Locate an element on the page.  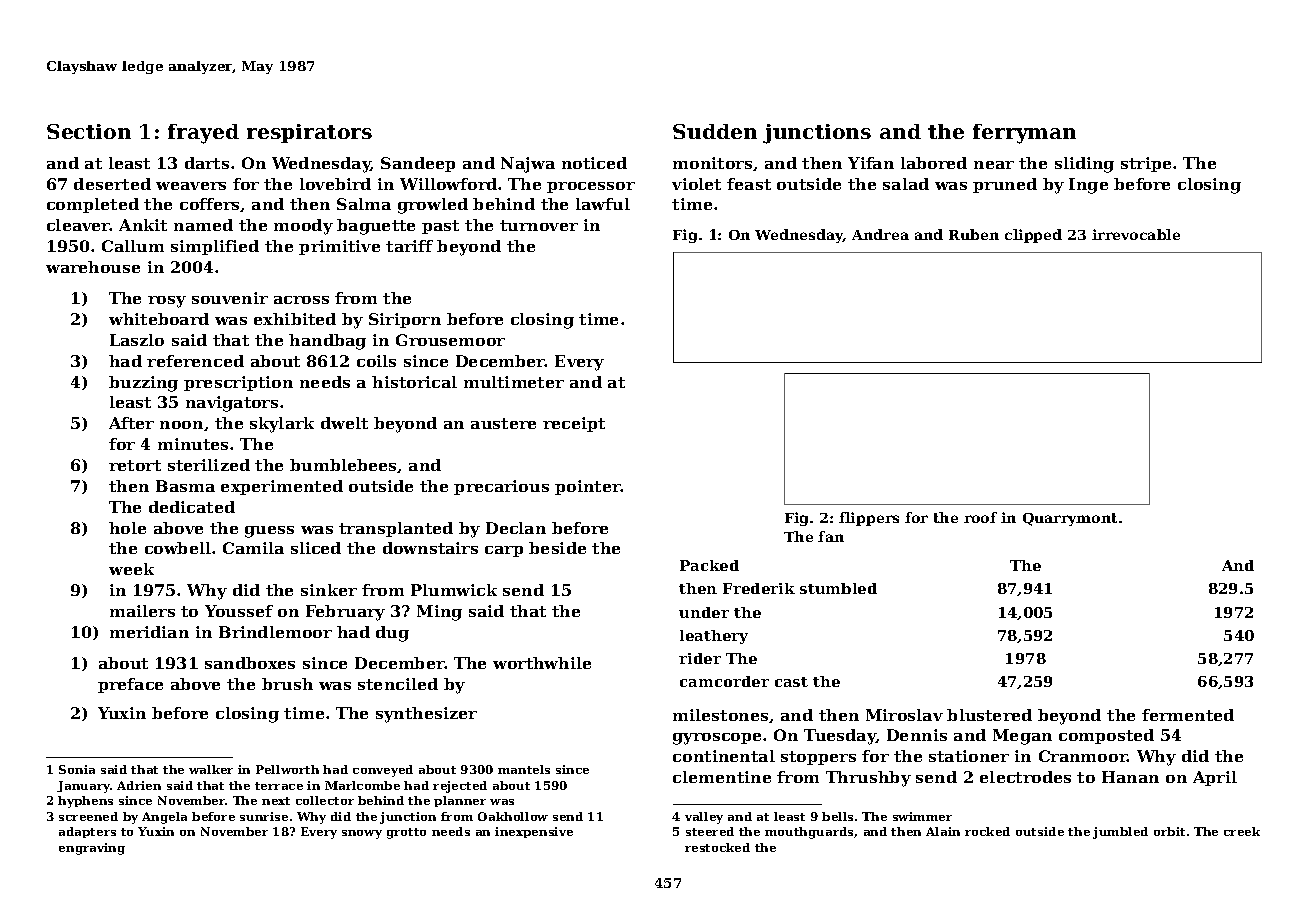
Grousemoor is located at coordinates (450, 340).
